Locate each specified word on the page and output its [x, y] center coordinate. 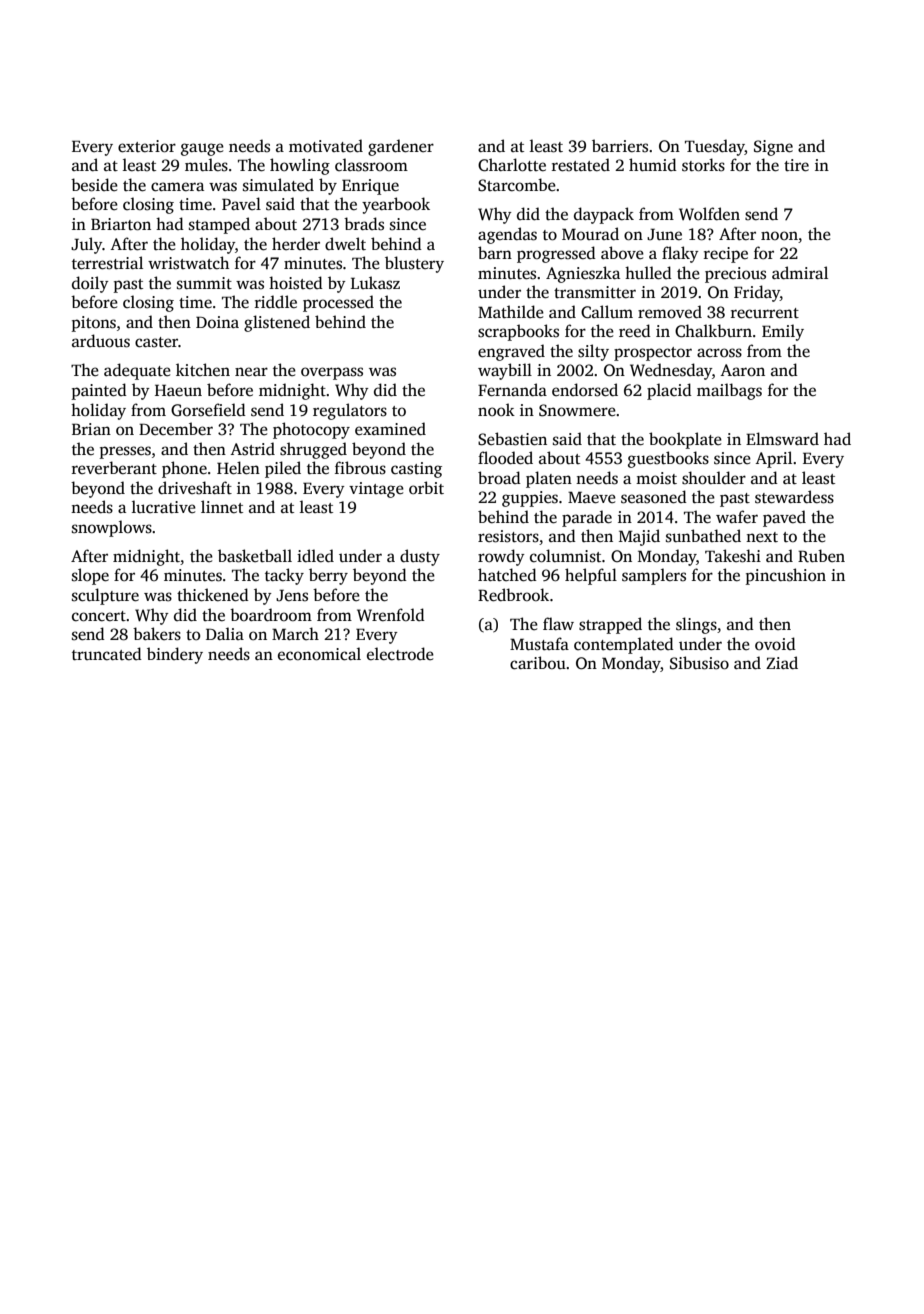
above [622, 252]
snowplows [112, 528]
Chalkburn [713, 331]
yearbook [396, 205]
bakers [157, 634]
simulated [278, 185]
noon [779, 235]
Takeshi [733, 556]
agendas [507, 235]
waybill [505, 371]
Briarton [121, 224]
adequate [137, 371]
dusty [420, 557]
